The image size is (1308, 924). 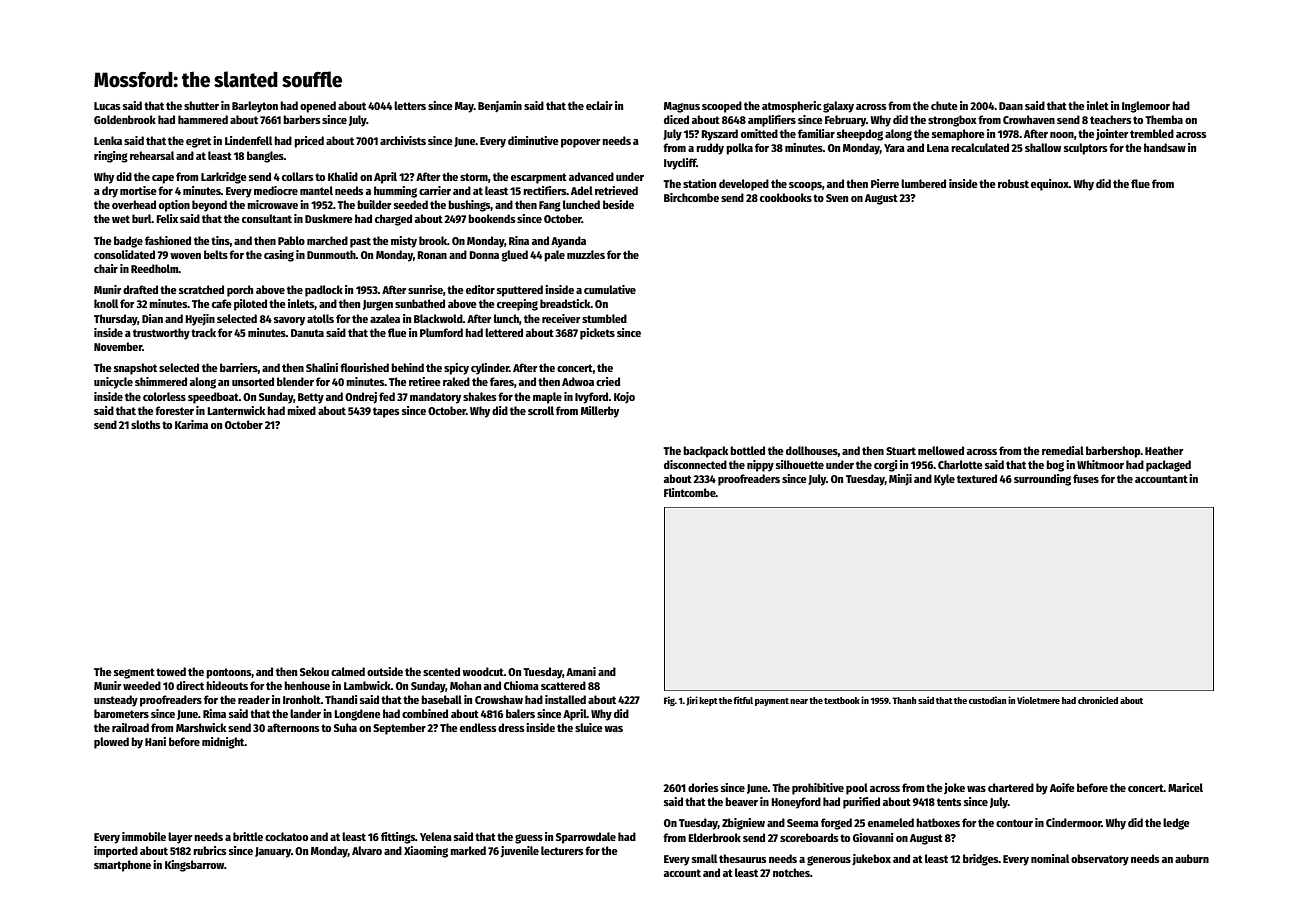 What do you see at coordinates (1050, 185) in the image?
I see `equinox` at bounding box center [1050, 185].
